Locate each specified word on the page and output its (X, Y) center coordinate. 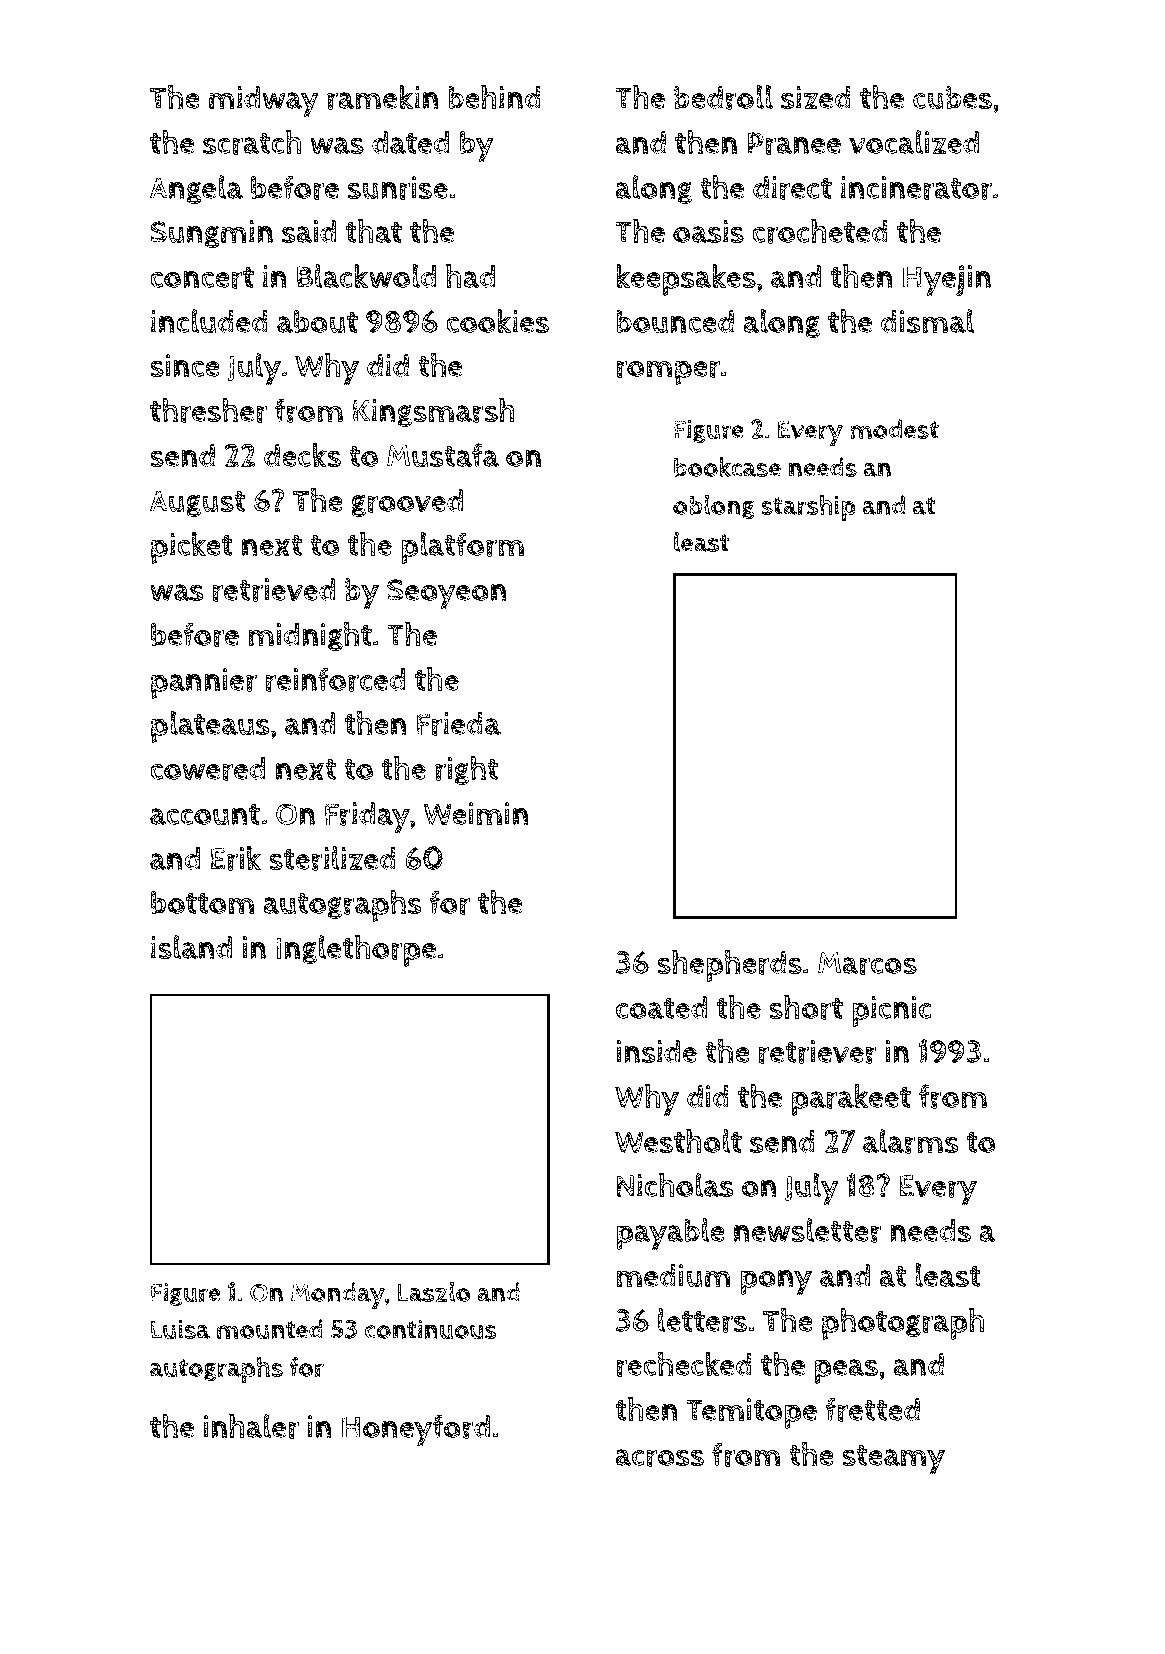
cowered (207, 769)
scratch (252, 142)
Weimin (475, 813)
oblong (714, 507)
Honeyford (416, 1430)
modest (894, 429)
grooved (407, 503)
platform (462, 548)
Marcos (867, 963)
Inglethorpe (356, 951)
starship (808, 507)
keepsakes (686, 280)
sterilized (332, 858)
